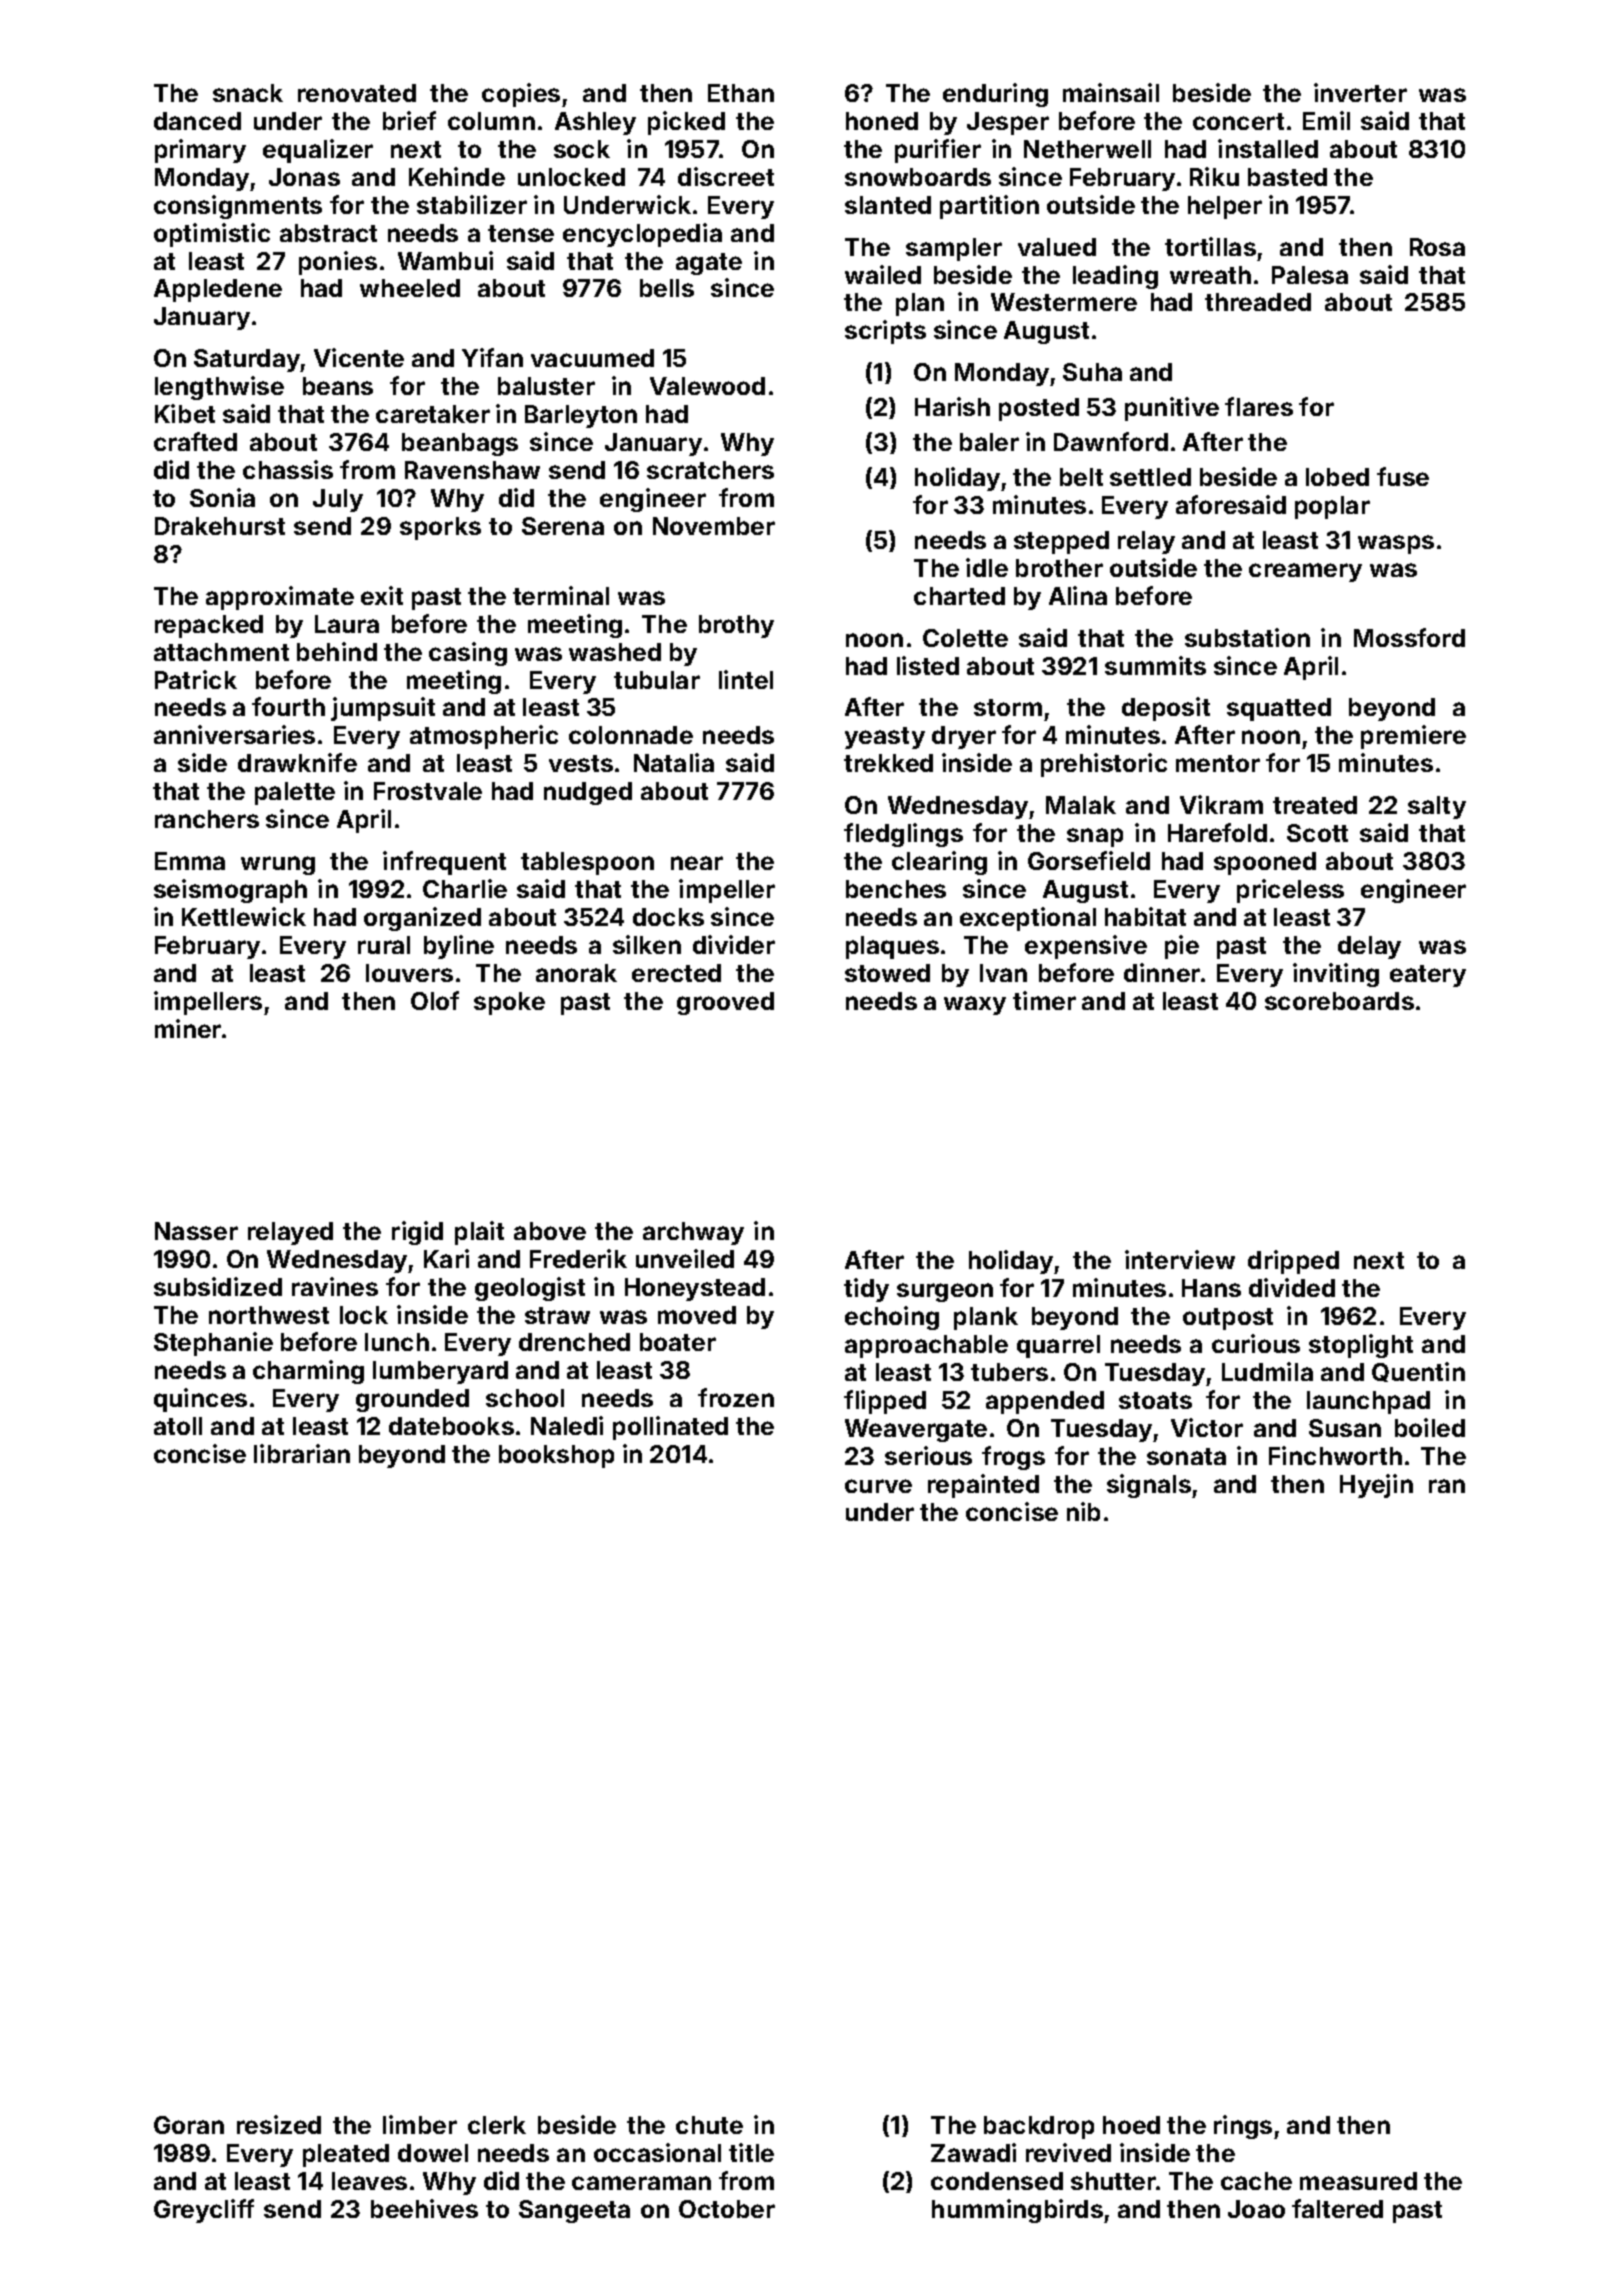 This screenshot has height=2292, width=1620. What do you see at coordinates (420, 2124) in the screenshot?
I see `limber` at bounding box center [420, 2124].
